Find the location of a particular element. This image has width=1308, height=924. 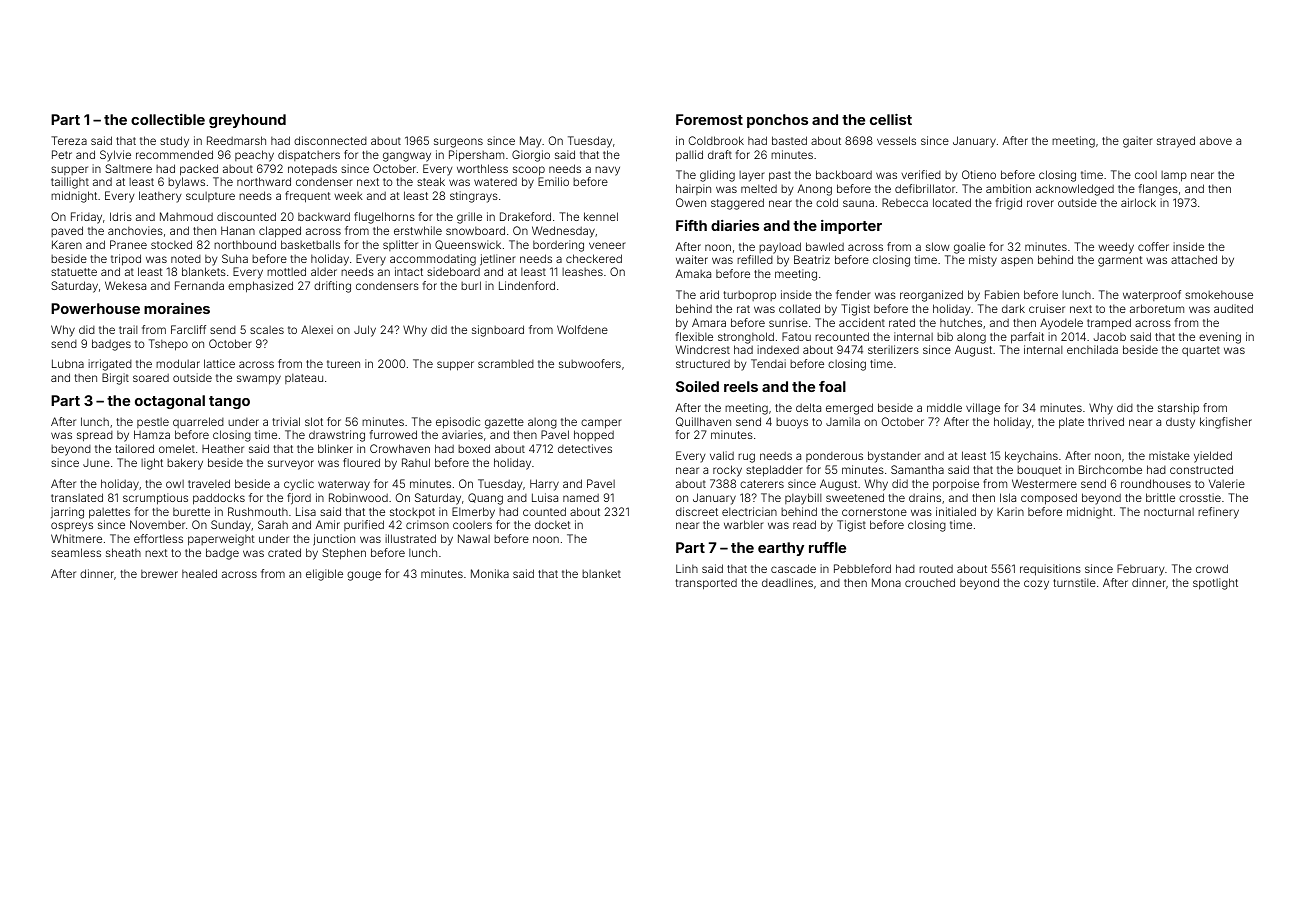

watered is located at coordinates (495, 181).
